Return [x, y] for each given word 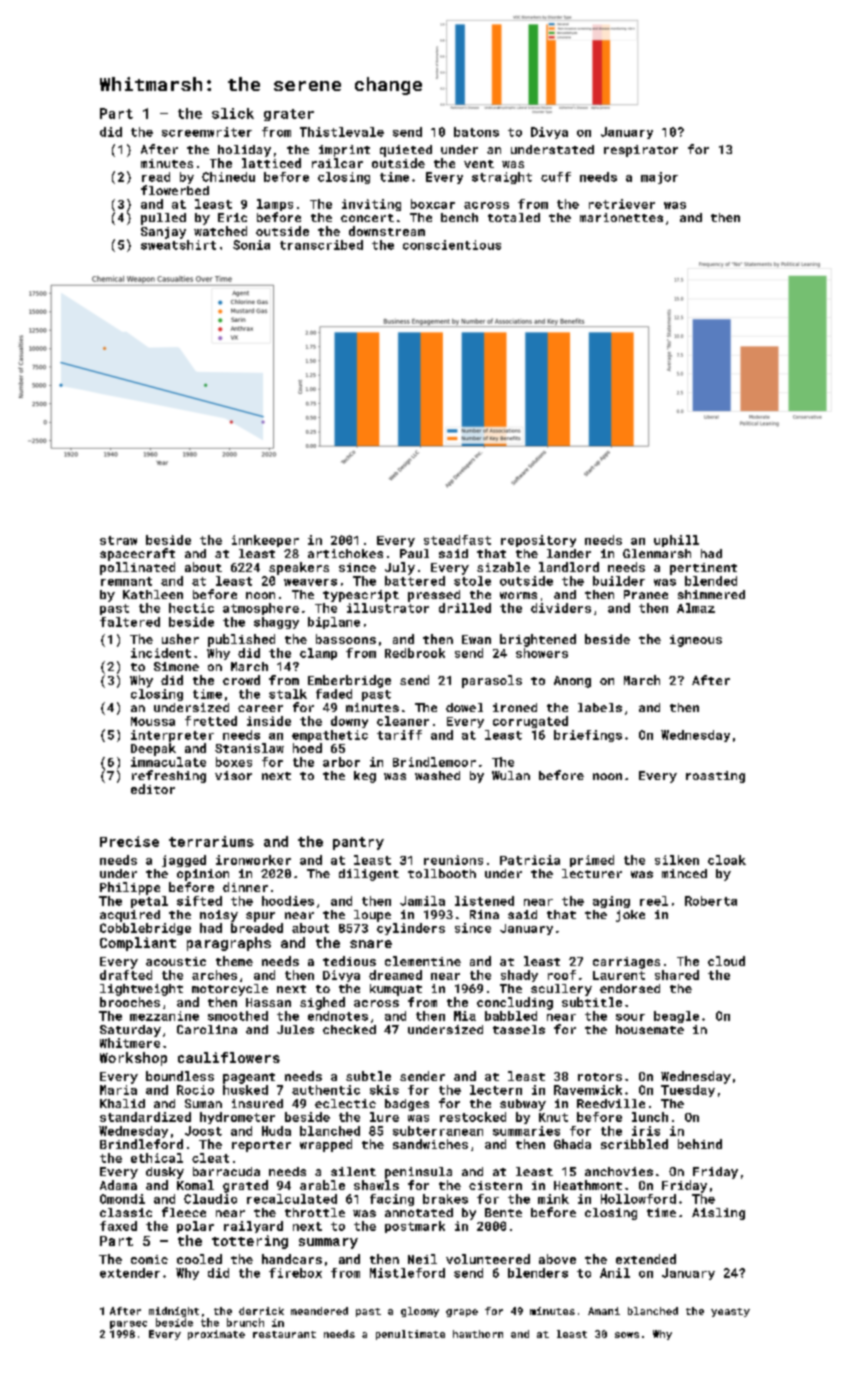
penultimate [410, 1335]
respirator [641, 151]
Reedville [611, 1103]
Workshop [133, 1059]
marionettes [621, 217]
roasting [715, 777]
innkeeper [265, 541]
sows [627, 1335]
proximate [216, 1335]
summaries [526, 1131]
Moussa [153, 721]
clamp [318, 654]
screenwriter [207, 132]
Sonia [251, 245]
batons [476, 132]
